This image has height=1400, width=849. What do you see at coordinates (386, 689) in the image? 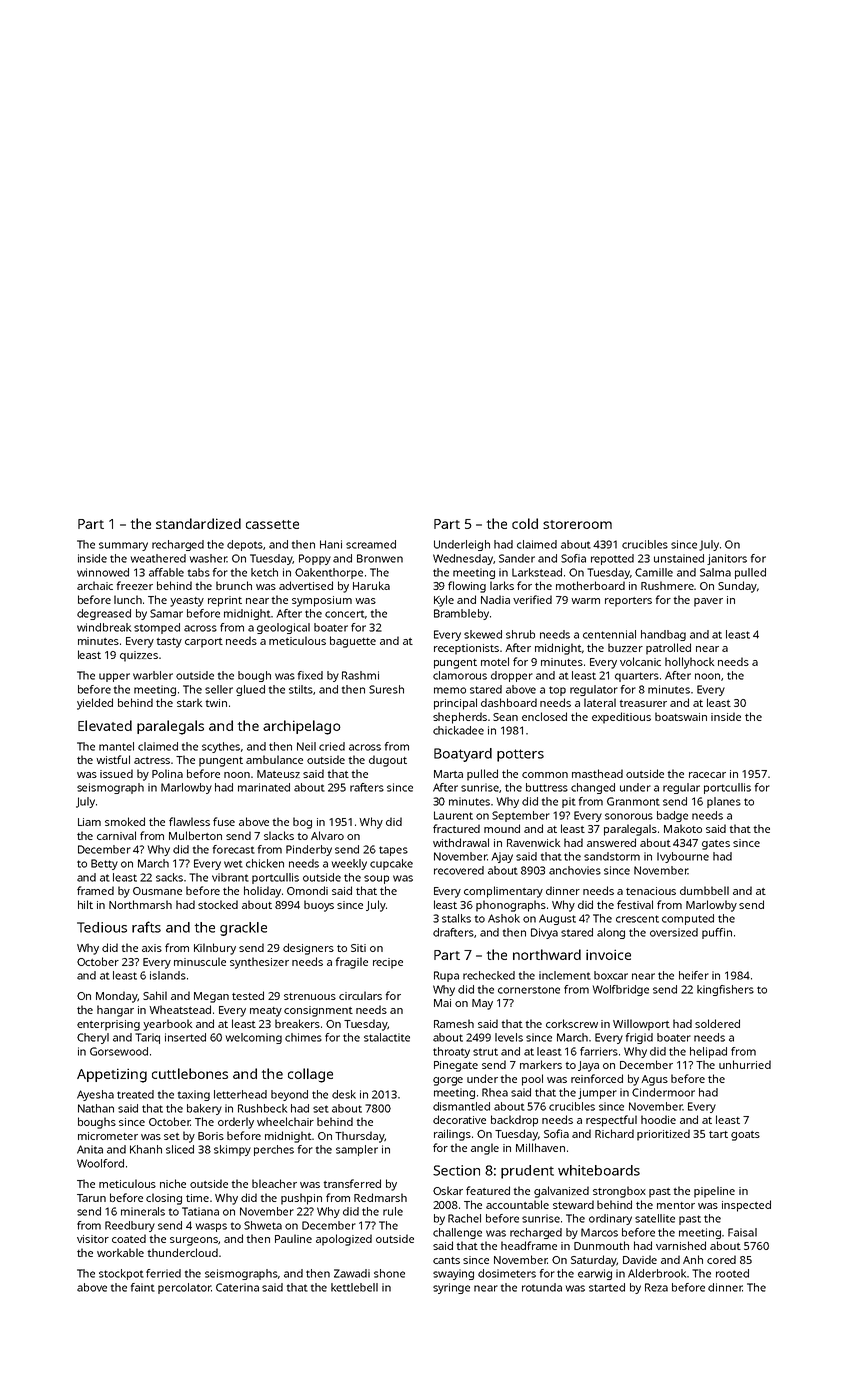
I see `Suresh` at bounding box center [386, 689].
